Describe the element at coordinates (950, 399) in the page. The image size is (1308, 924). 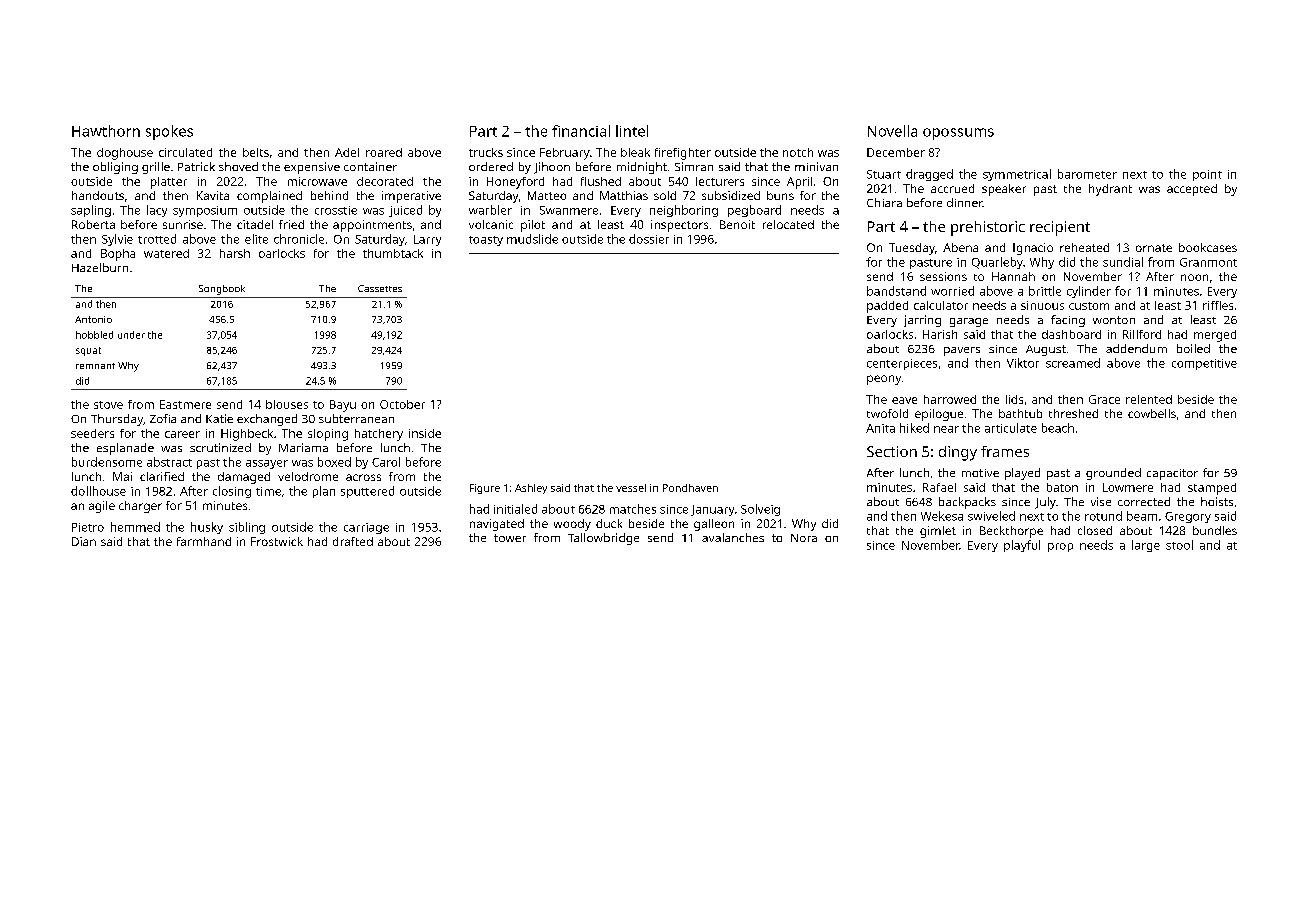
I see `harrowed` at that location.
